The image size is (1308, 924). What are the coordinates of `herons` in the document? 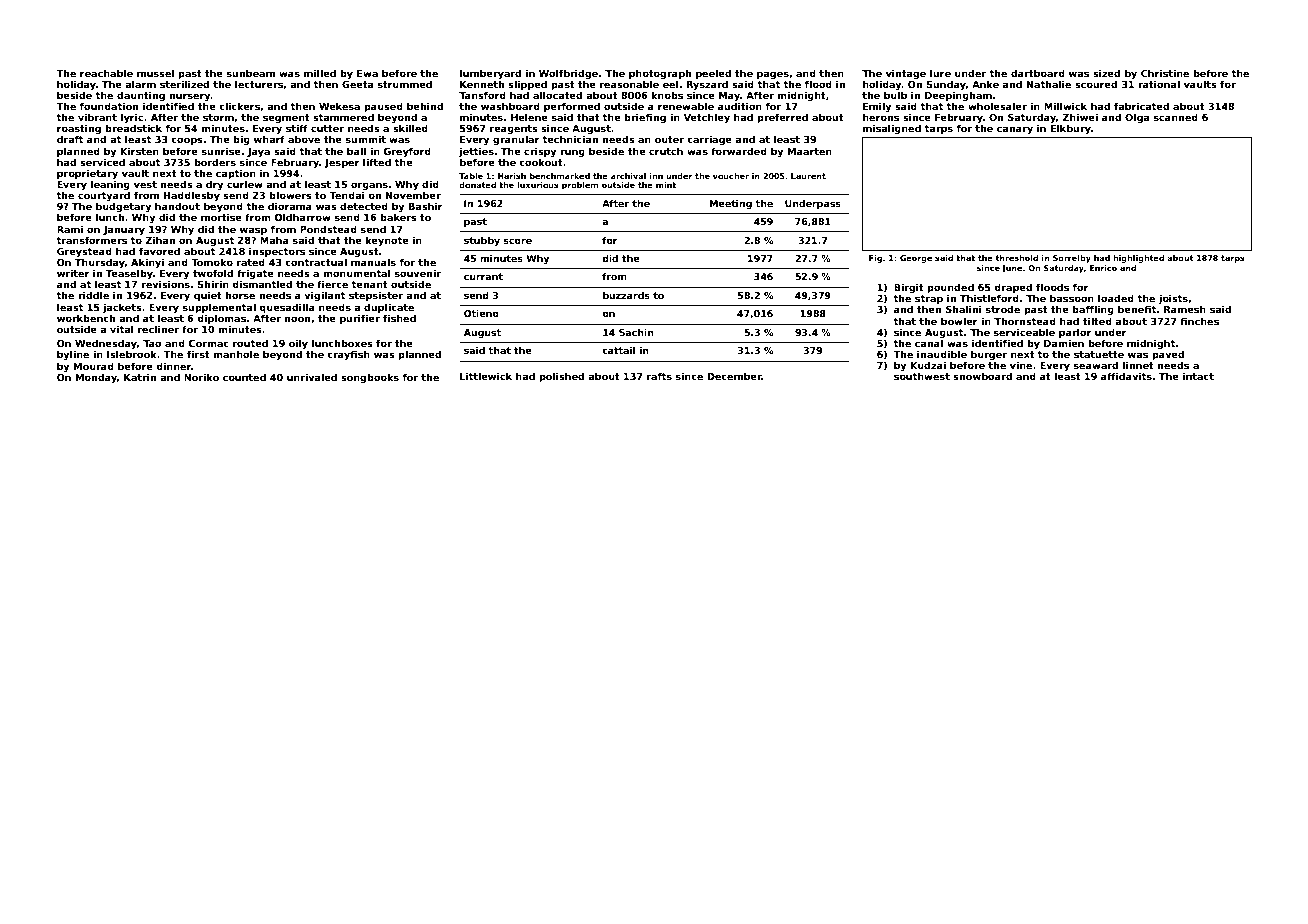 It's located at (881, 117).
